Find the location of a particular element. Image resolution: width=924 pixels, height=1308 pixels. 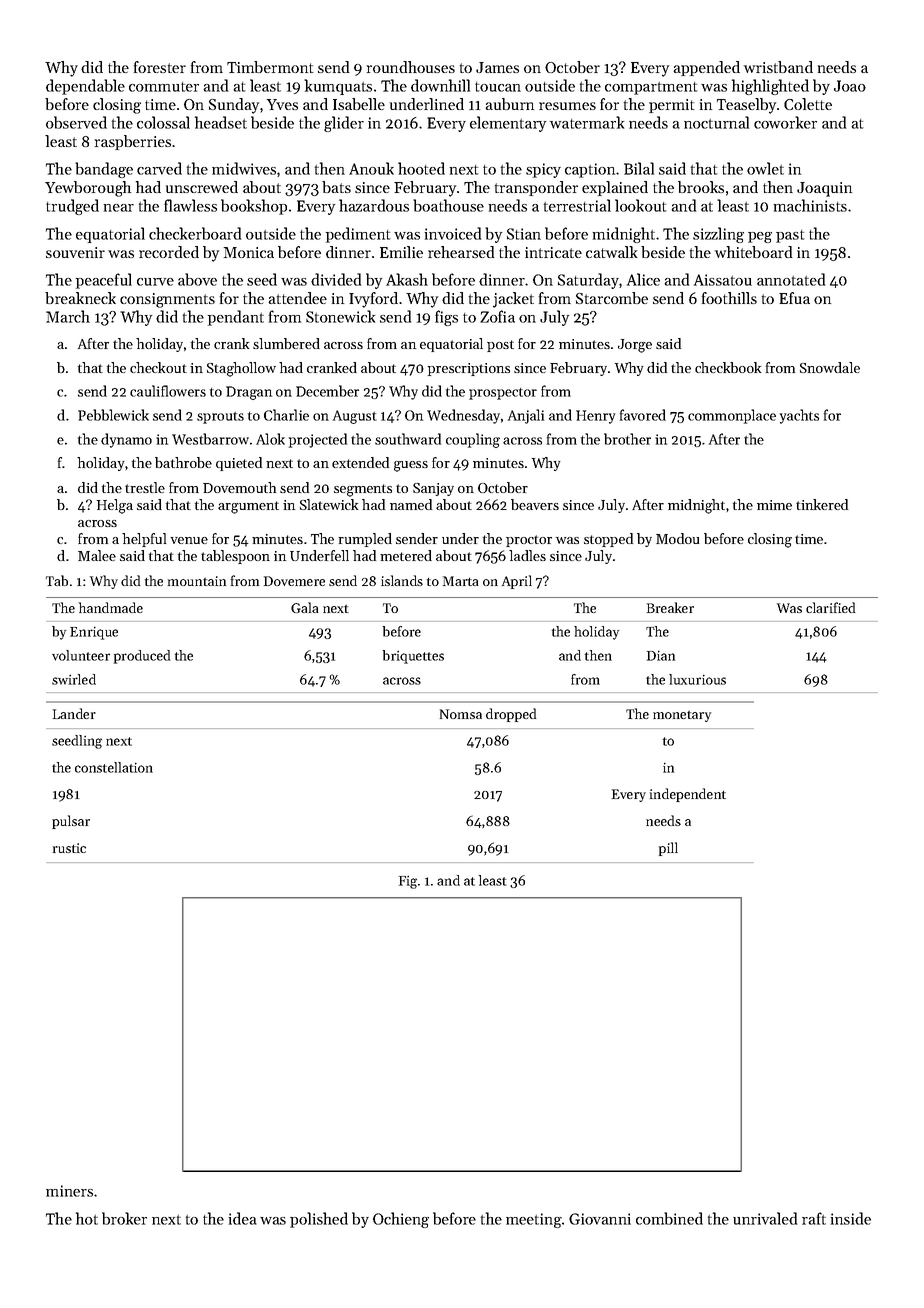

Saturday is located at coordinates (588, 281).
